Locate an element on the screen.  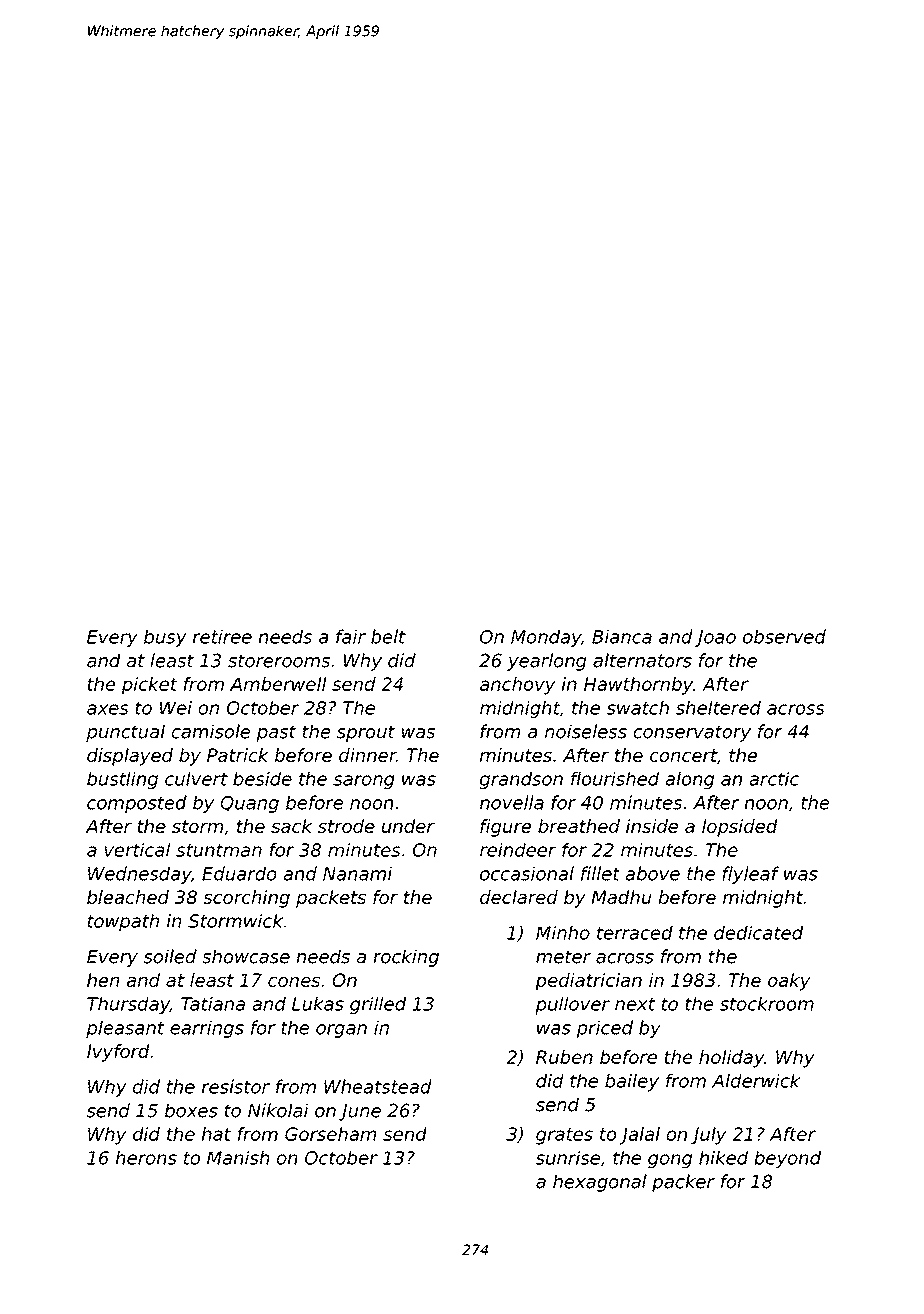
belt is located at coordinates (388, 636).
